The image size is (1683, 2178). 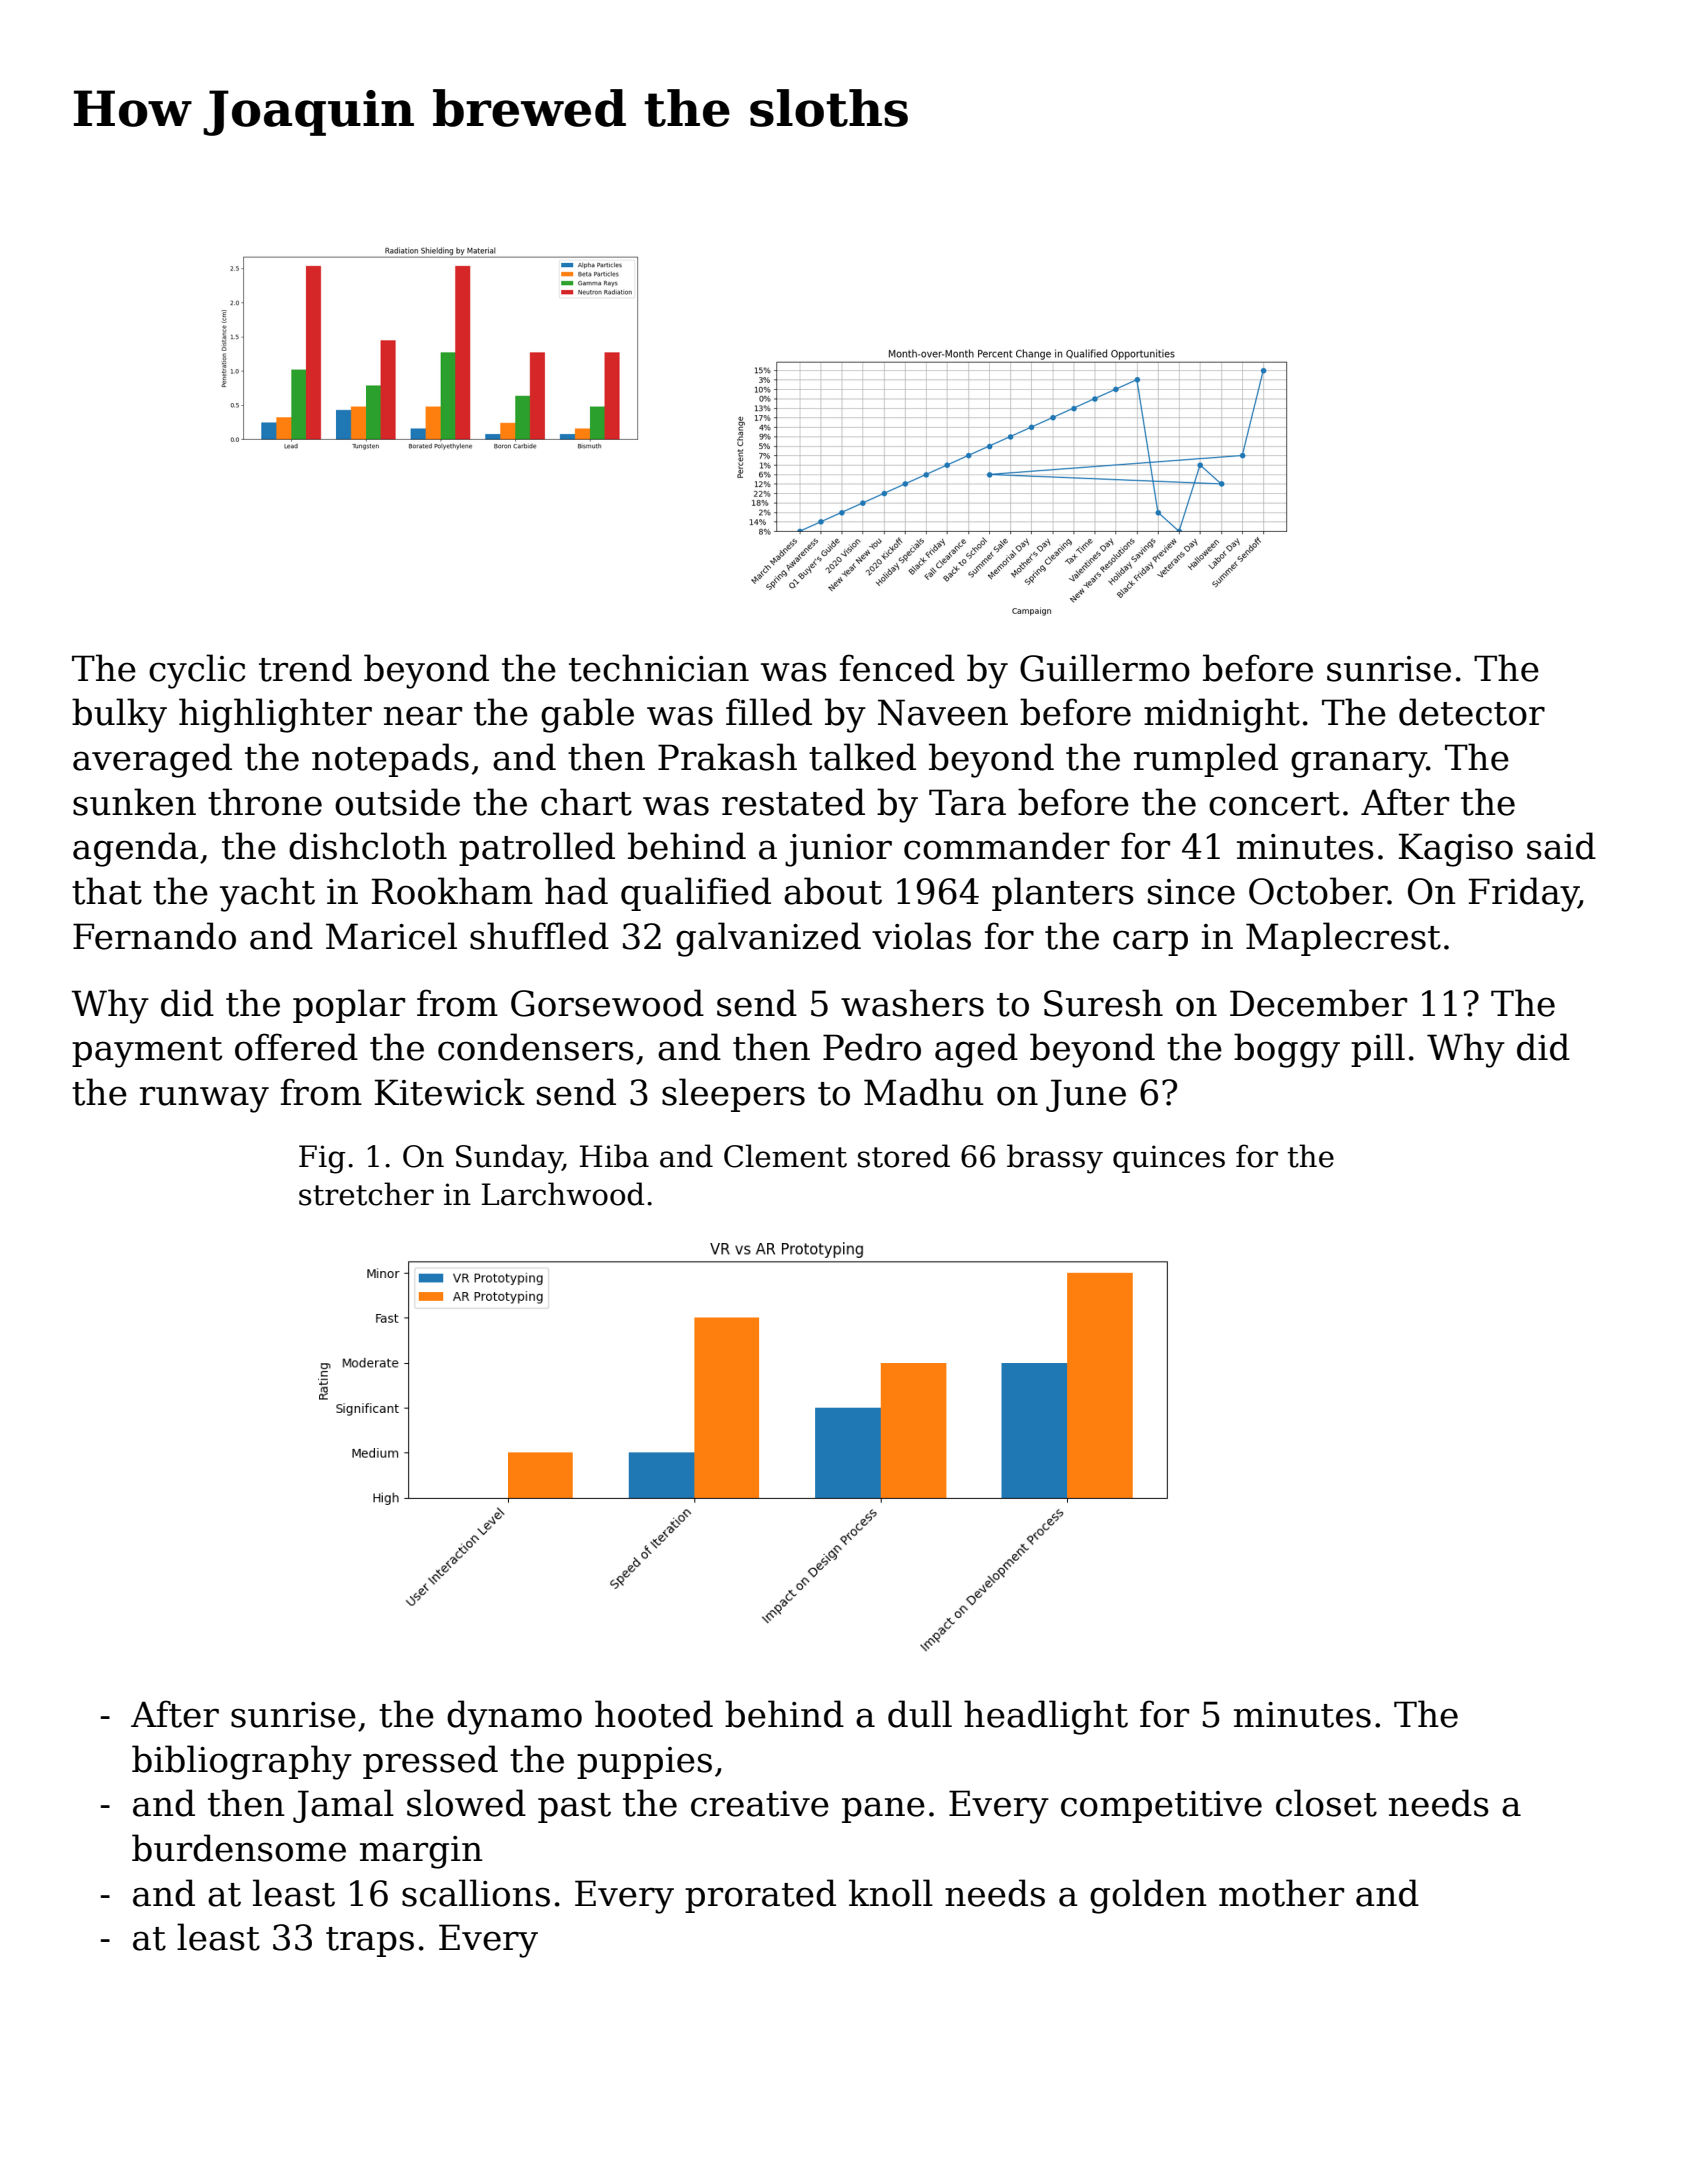 What do you see at coordinates (1007, 846) in the page?
I see `commander` at bounding box center [1007, 846].
